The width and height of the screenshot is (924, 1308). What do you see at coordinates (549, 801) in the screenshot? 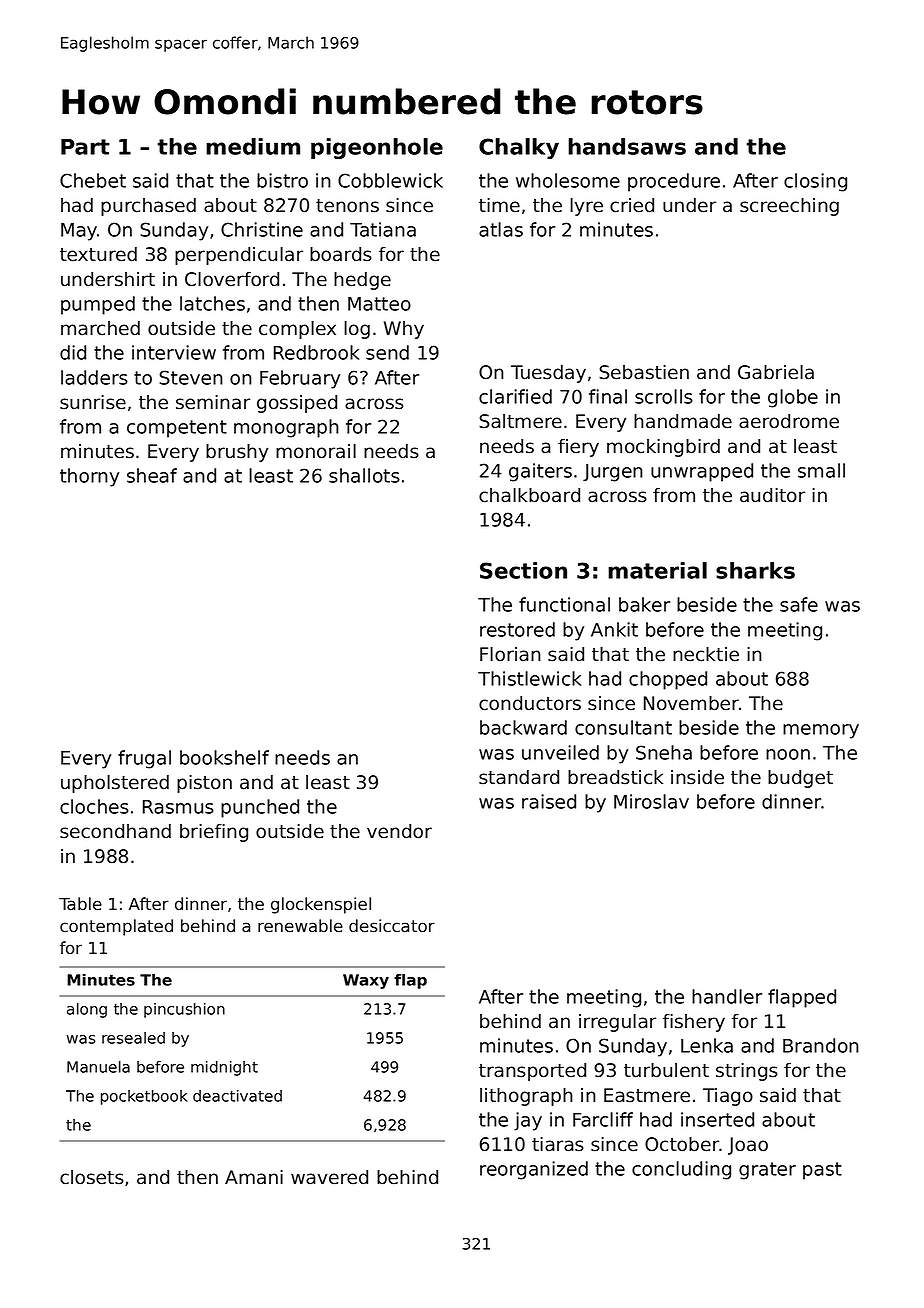
I see `raised` at bounding box center [549, 801].
